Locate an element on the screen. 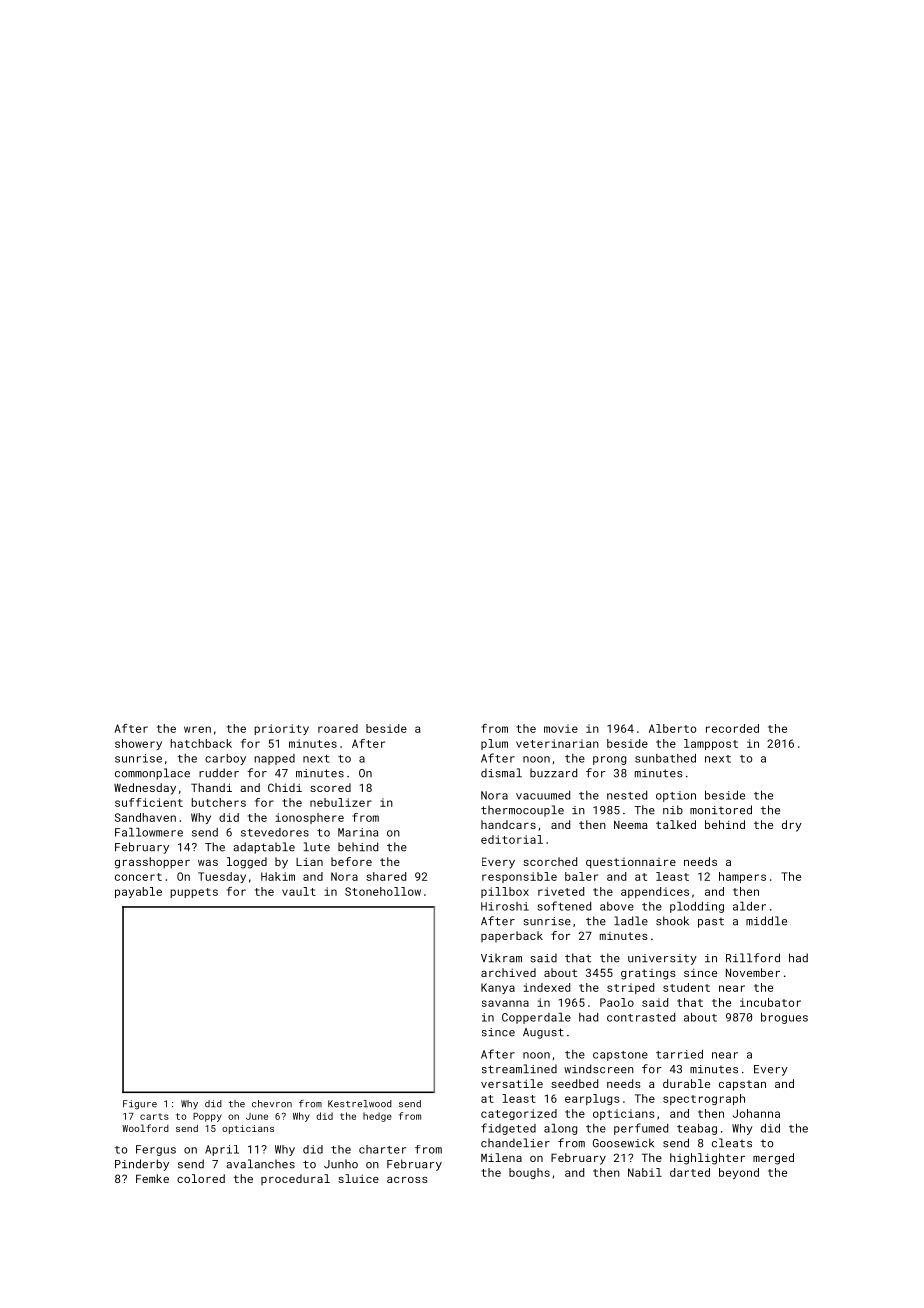 This screenshot has width=924, height=1308. Femke is located at coordinates (152, 1178).
